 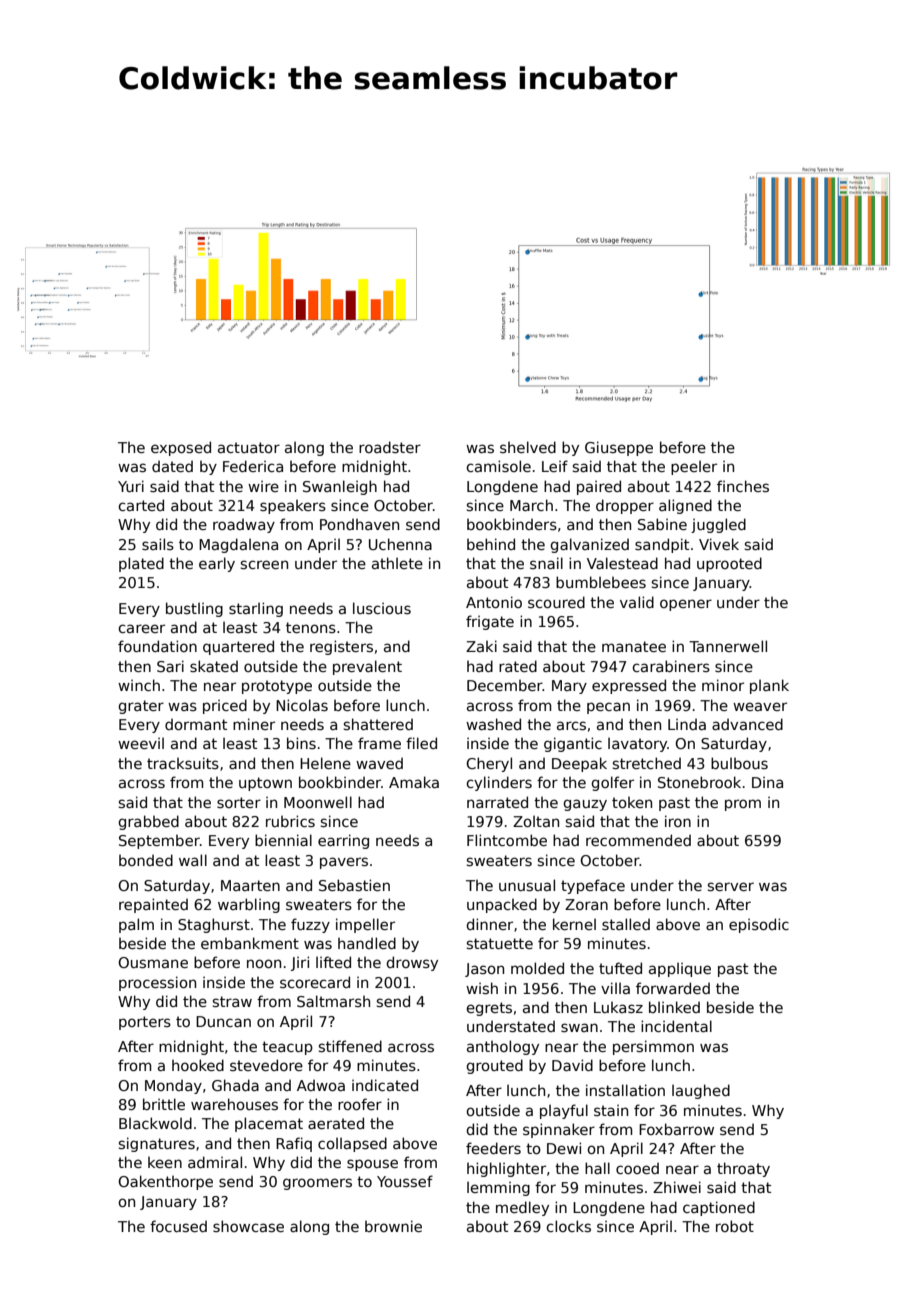 I want to click on finches, so click(x=743, y=486).
